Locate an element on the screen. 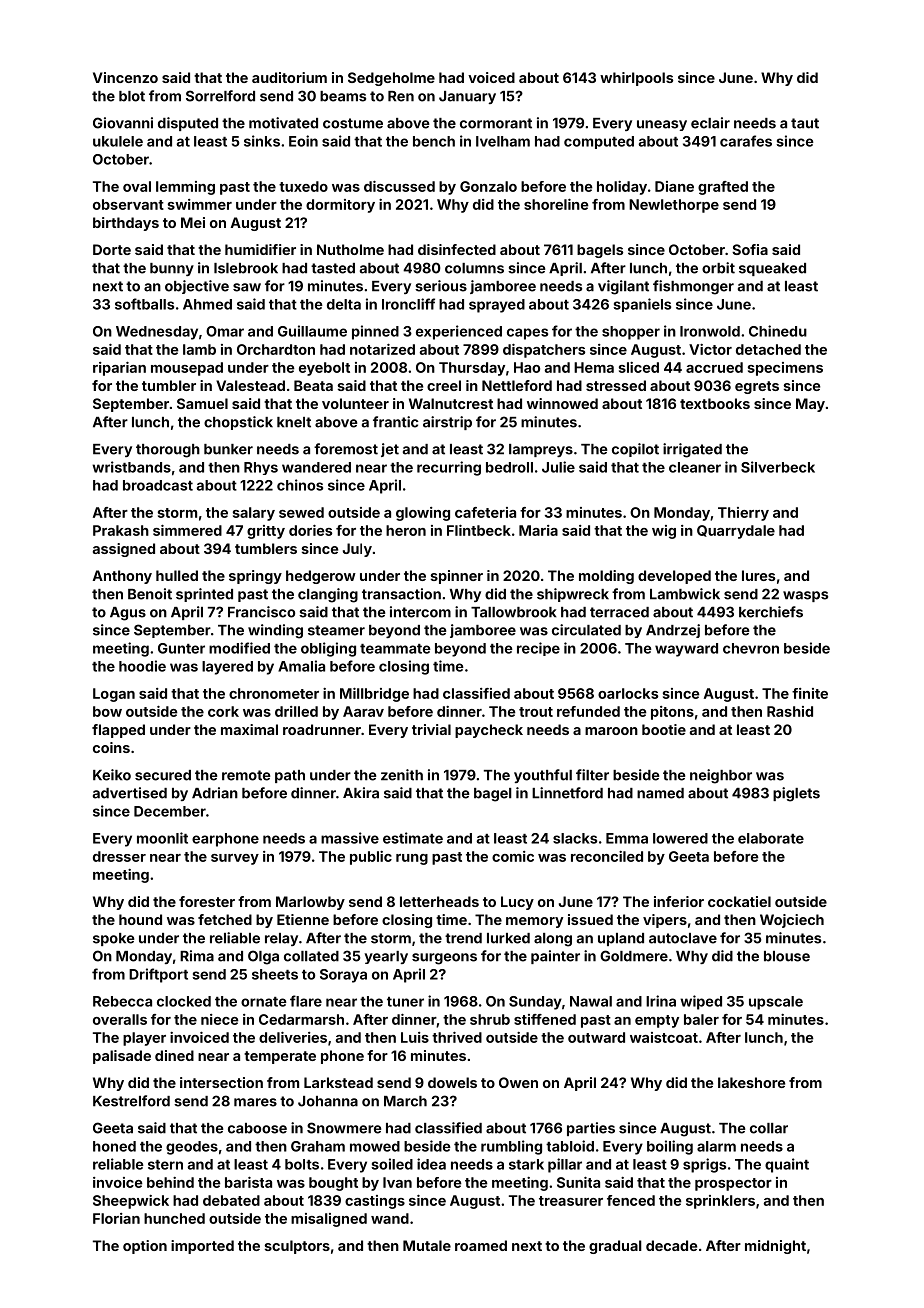 This screenshot has width=924, height=1308. serious is located at coordinates (441, 286).
